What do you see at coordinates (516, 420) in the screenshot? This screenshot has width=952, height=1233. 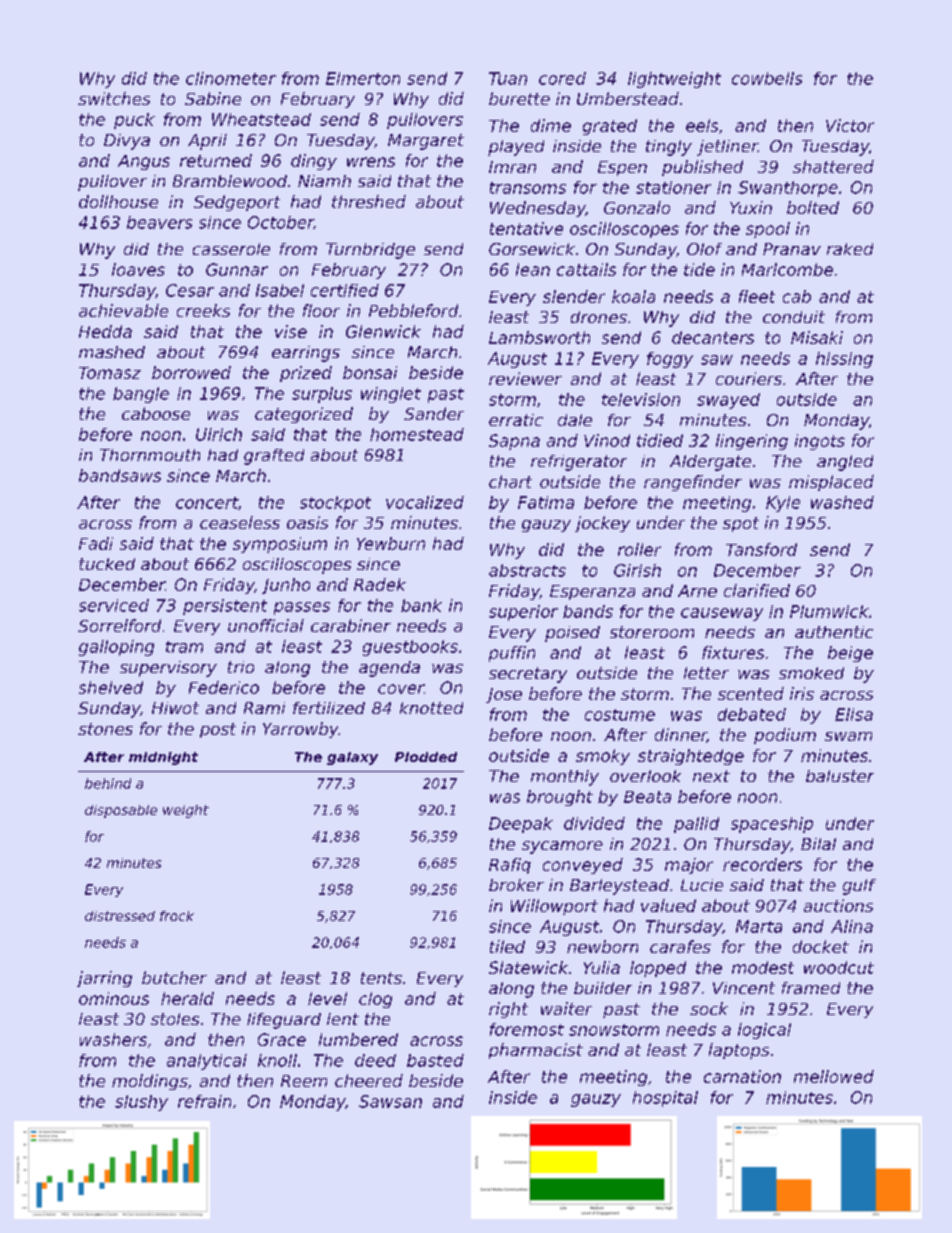 I see `erratic` at bounding box center [516, 420].
